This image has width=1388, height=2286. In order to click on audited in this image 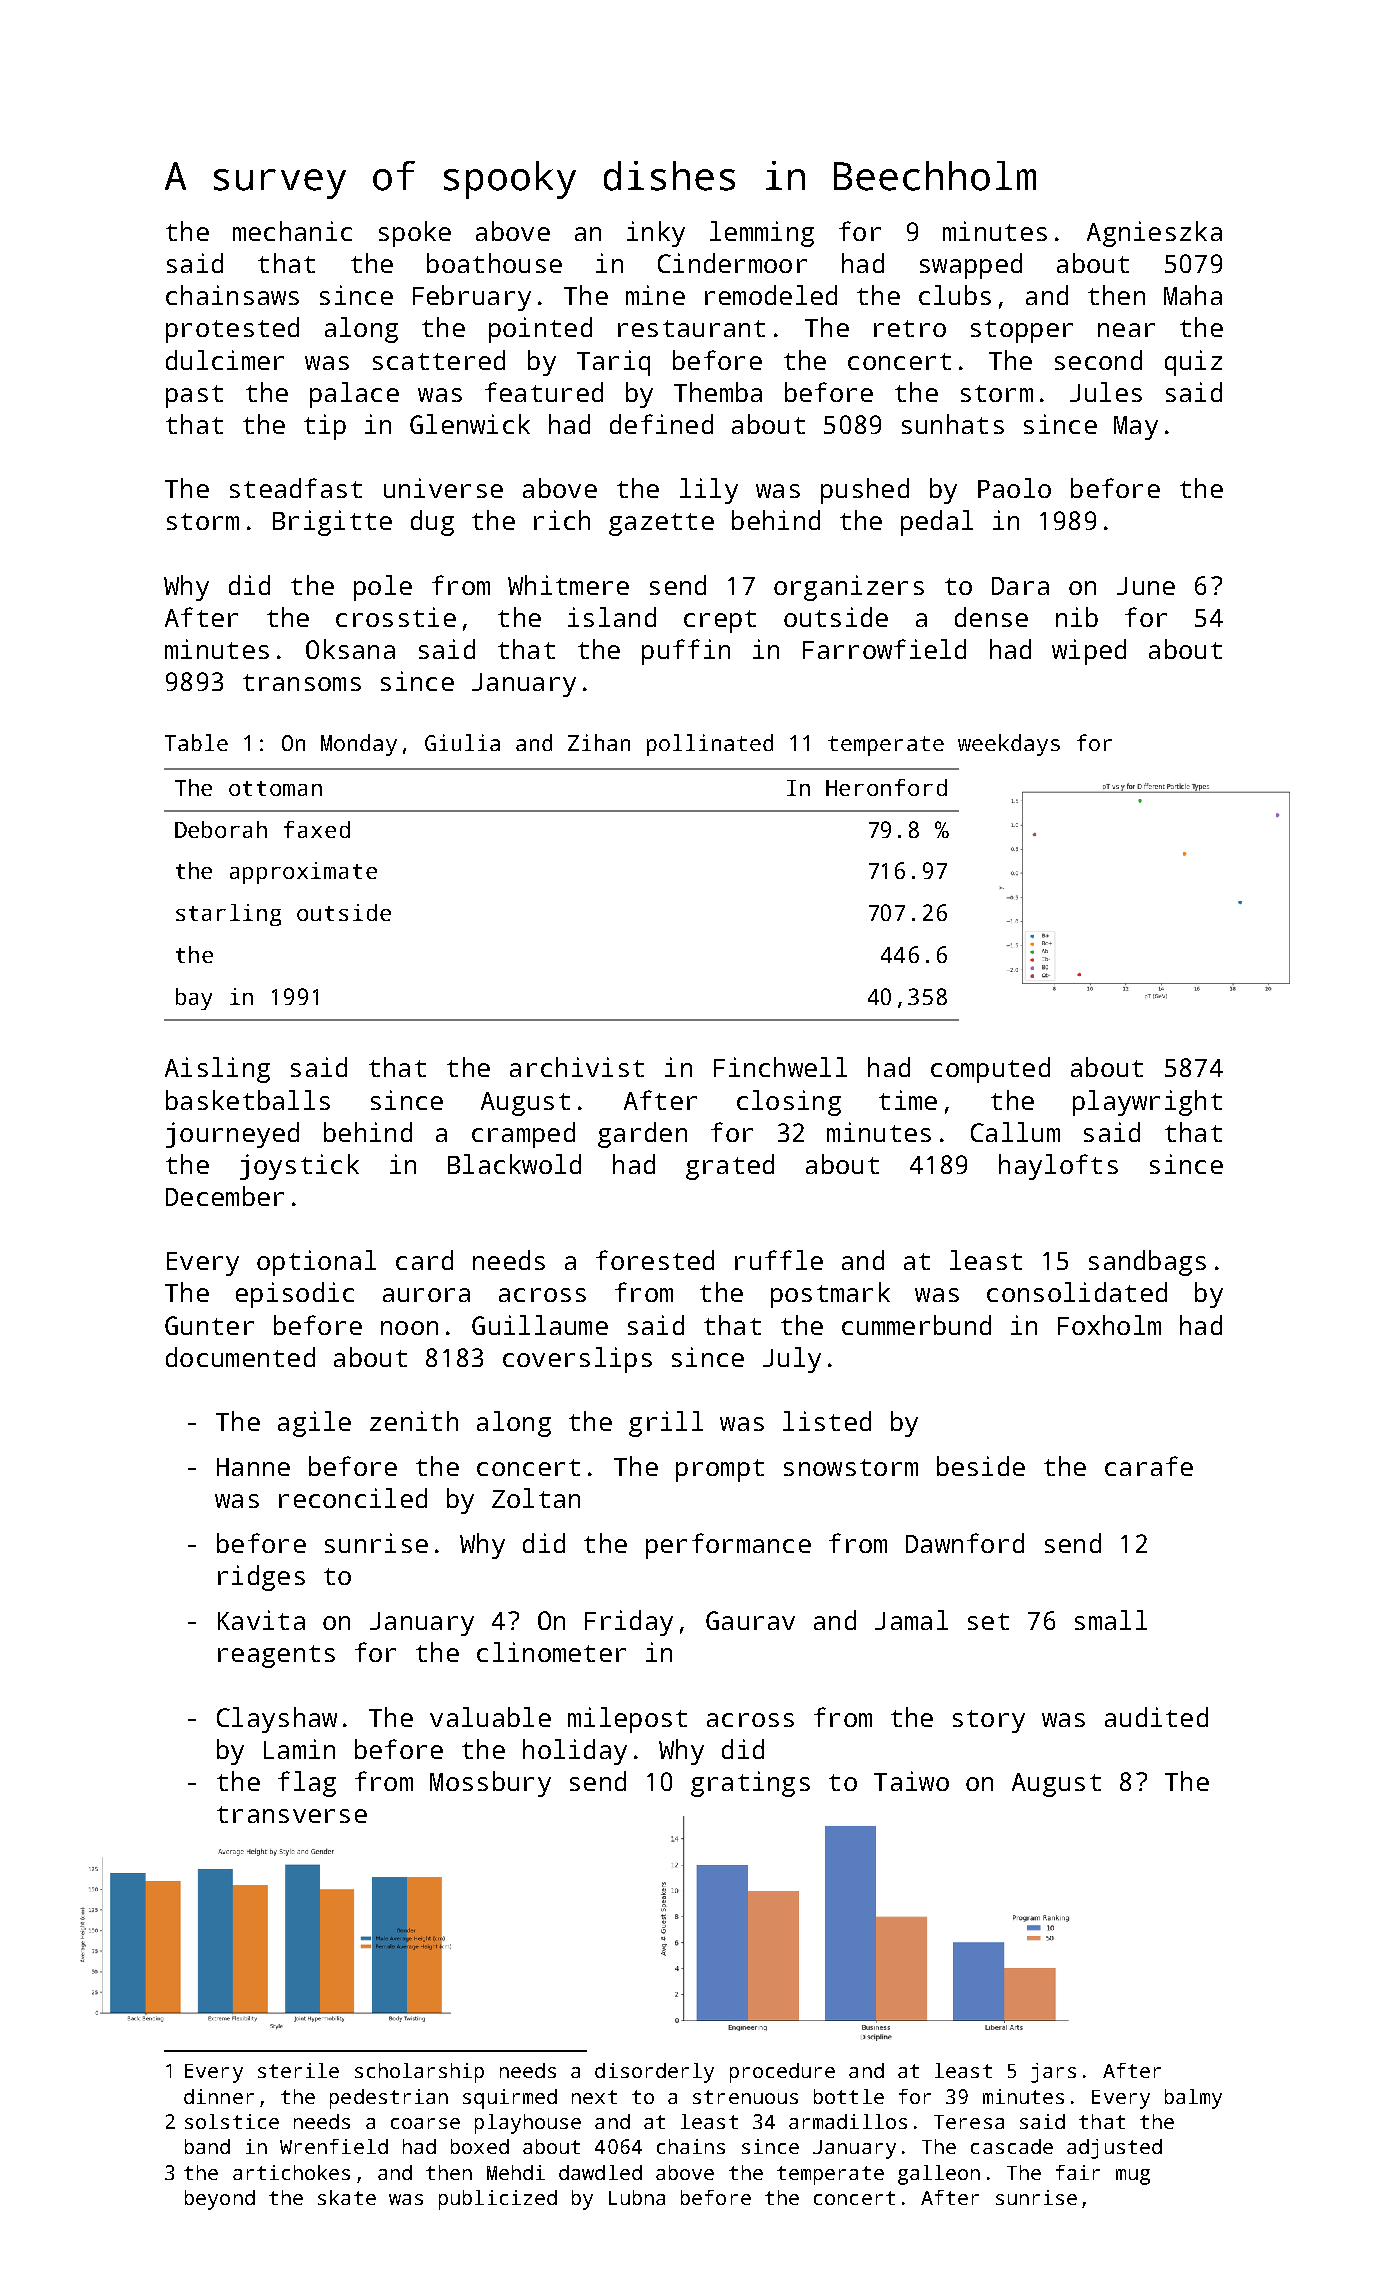, I will do `click(1156, 1717)`.
